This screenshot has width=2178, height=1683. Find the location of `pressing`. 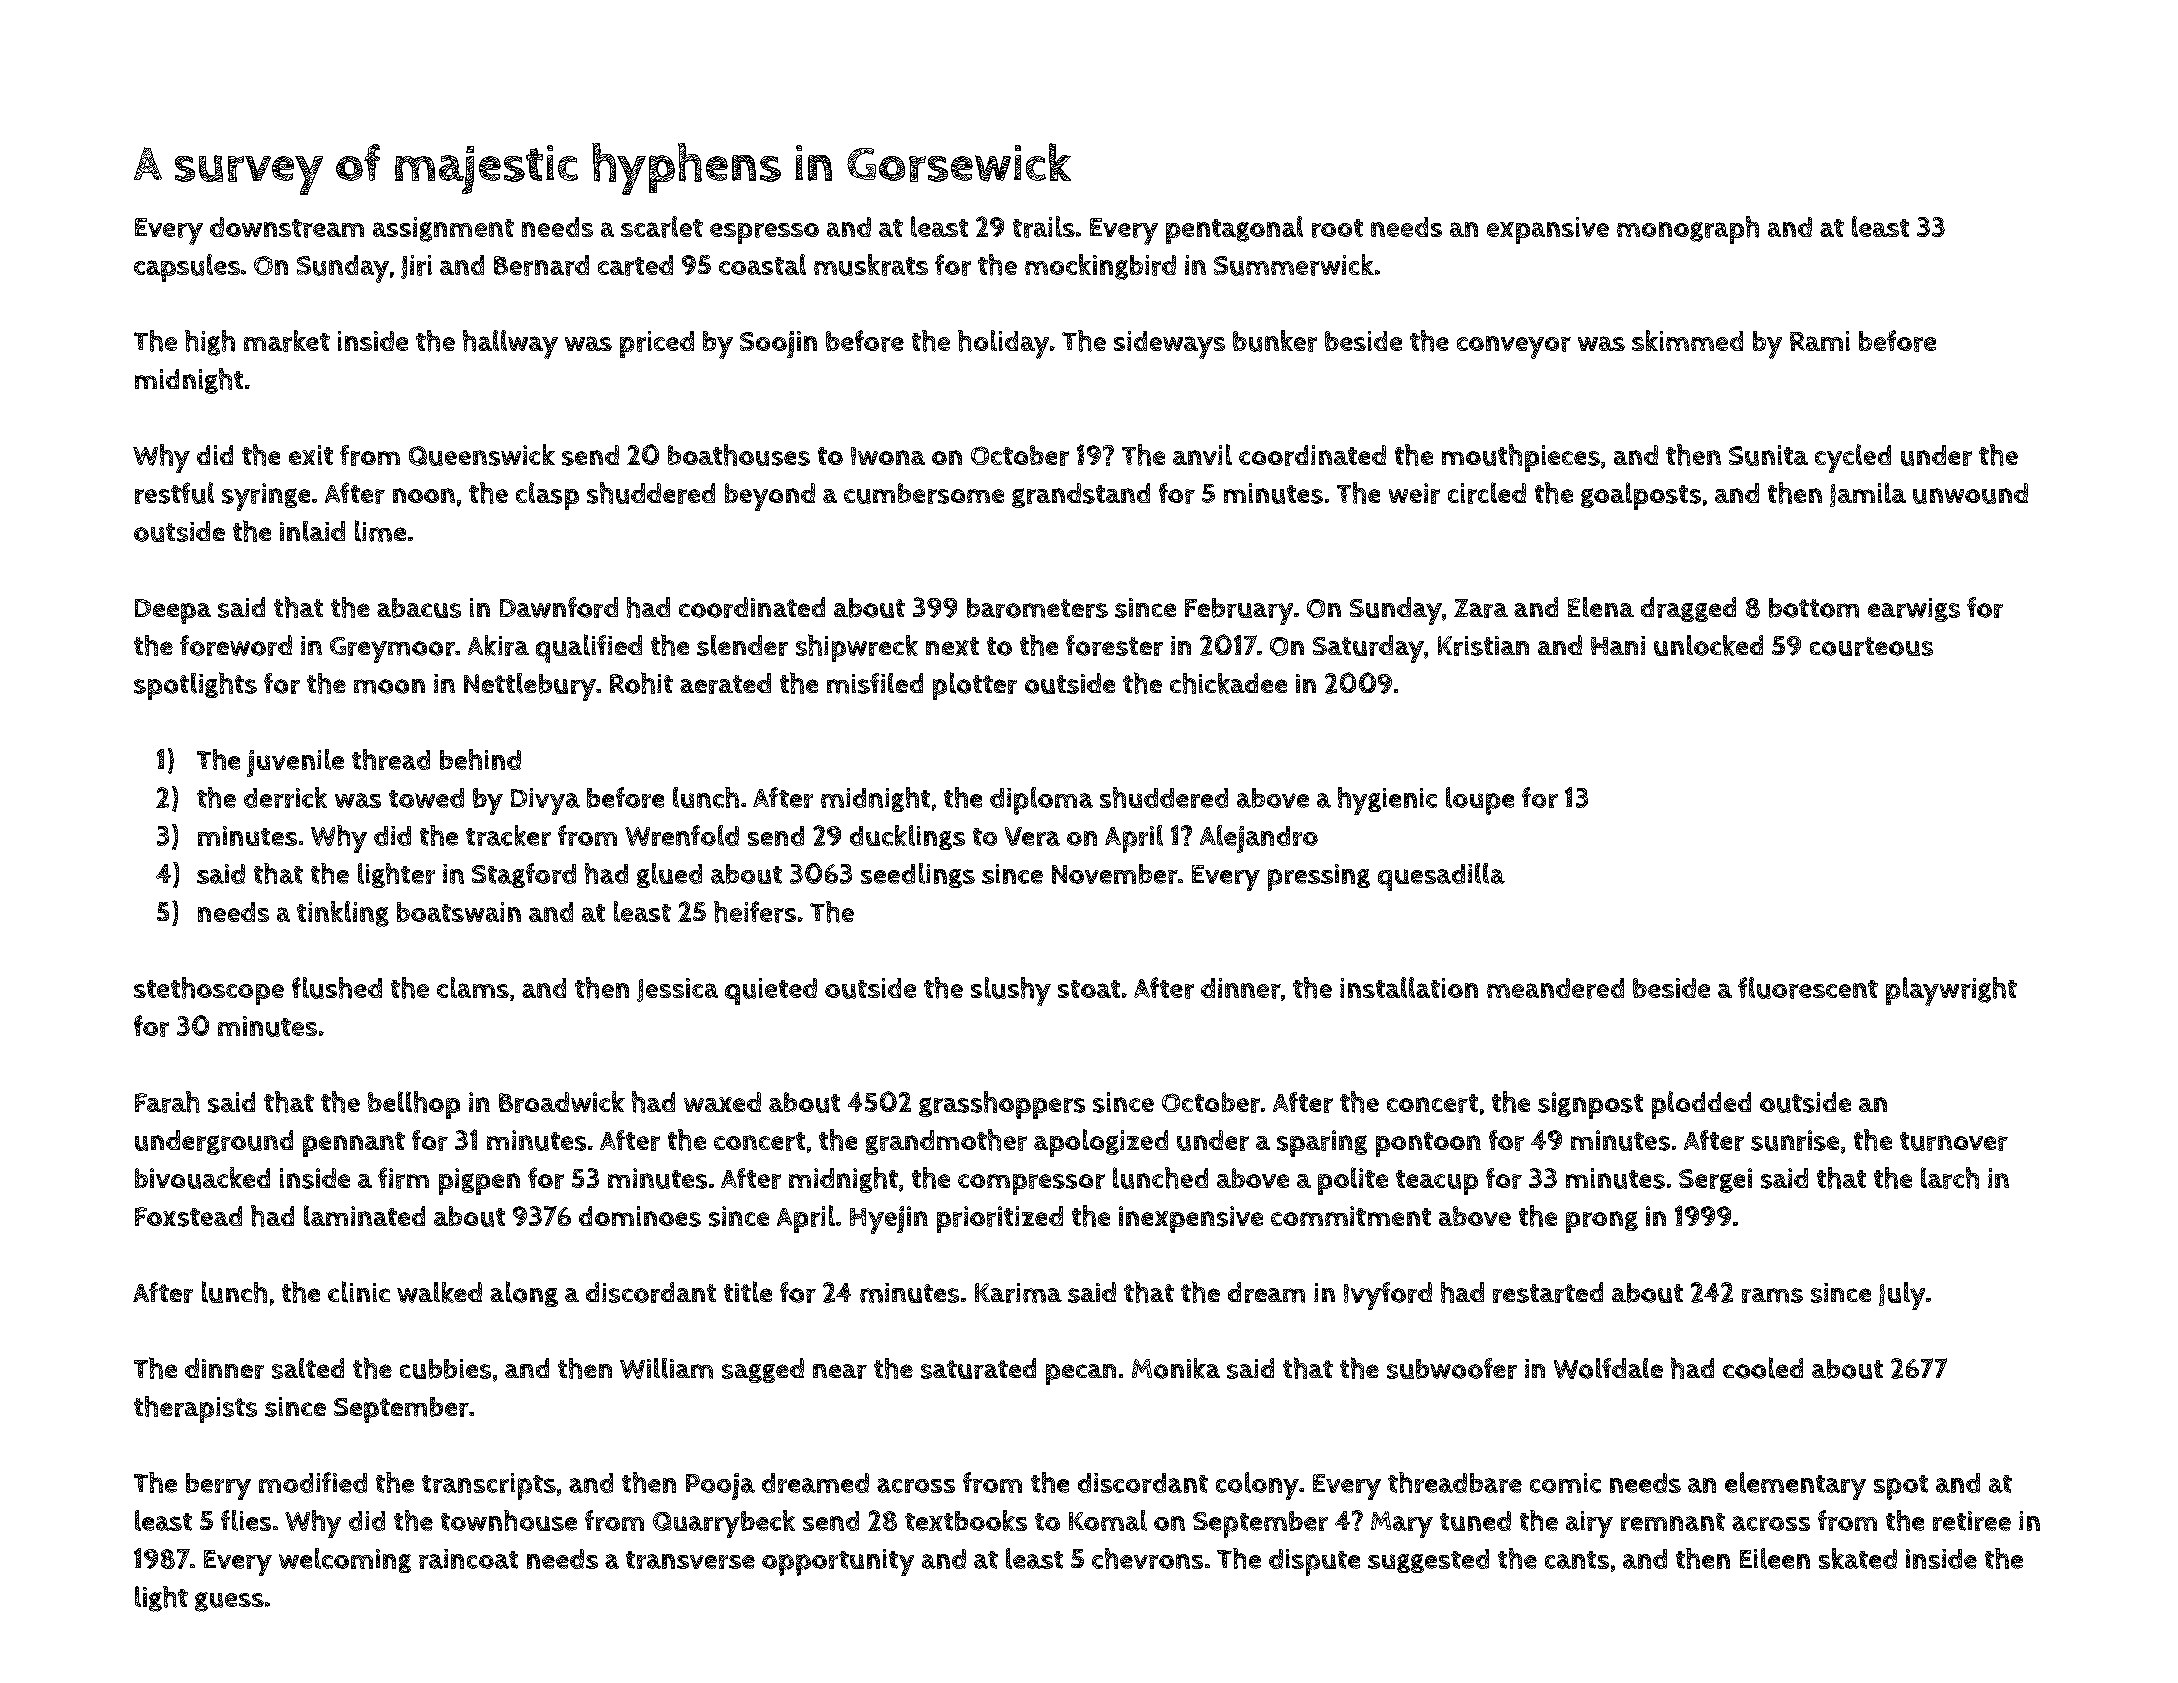

pressing is located at coordinates (1319, 877).
